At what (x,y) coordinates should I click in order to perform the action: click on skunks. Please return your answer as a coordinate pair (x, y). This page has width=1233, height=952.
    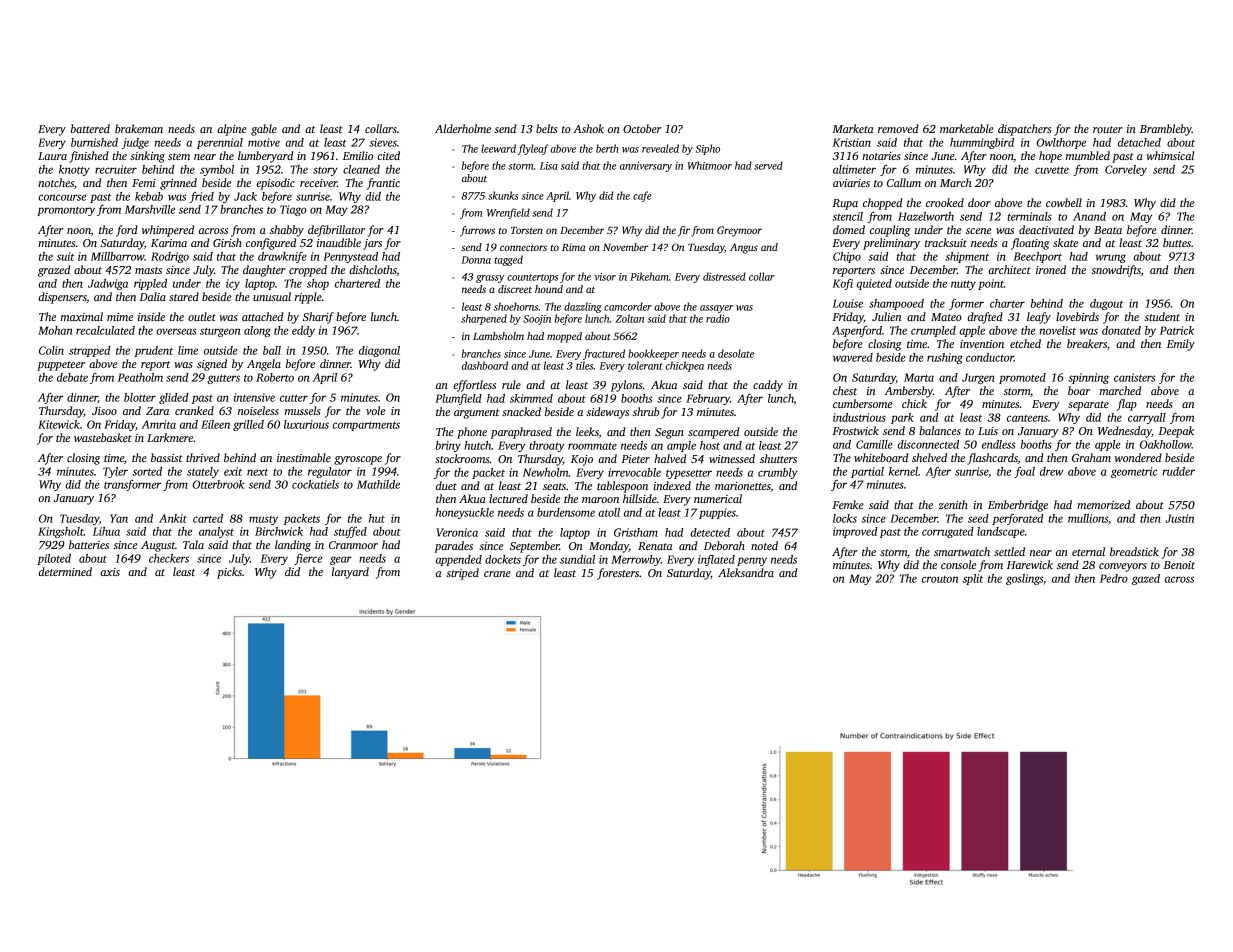
    Looking at the image, I should click on (503, 195).
